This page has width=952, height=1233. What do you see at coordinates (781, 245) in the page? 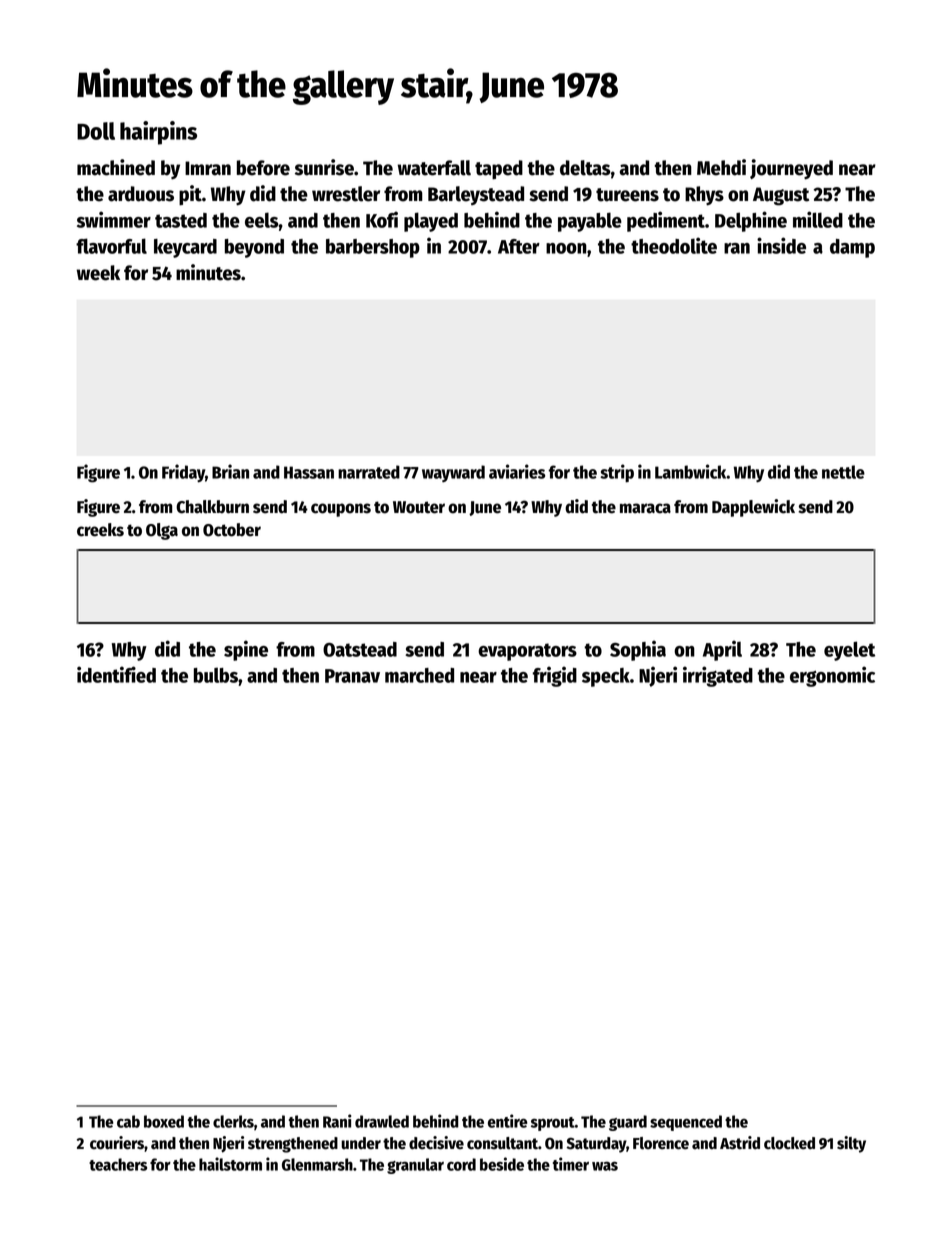
I see `inside` at bounding box center [781, 245].
